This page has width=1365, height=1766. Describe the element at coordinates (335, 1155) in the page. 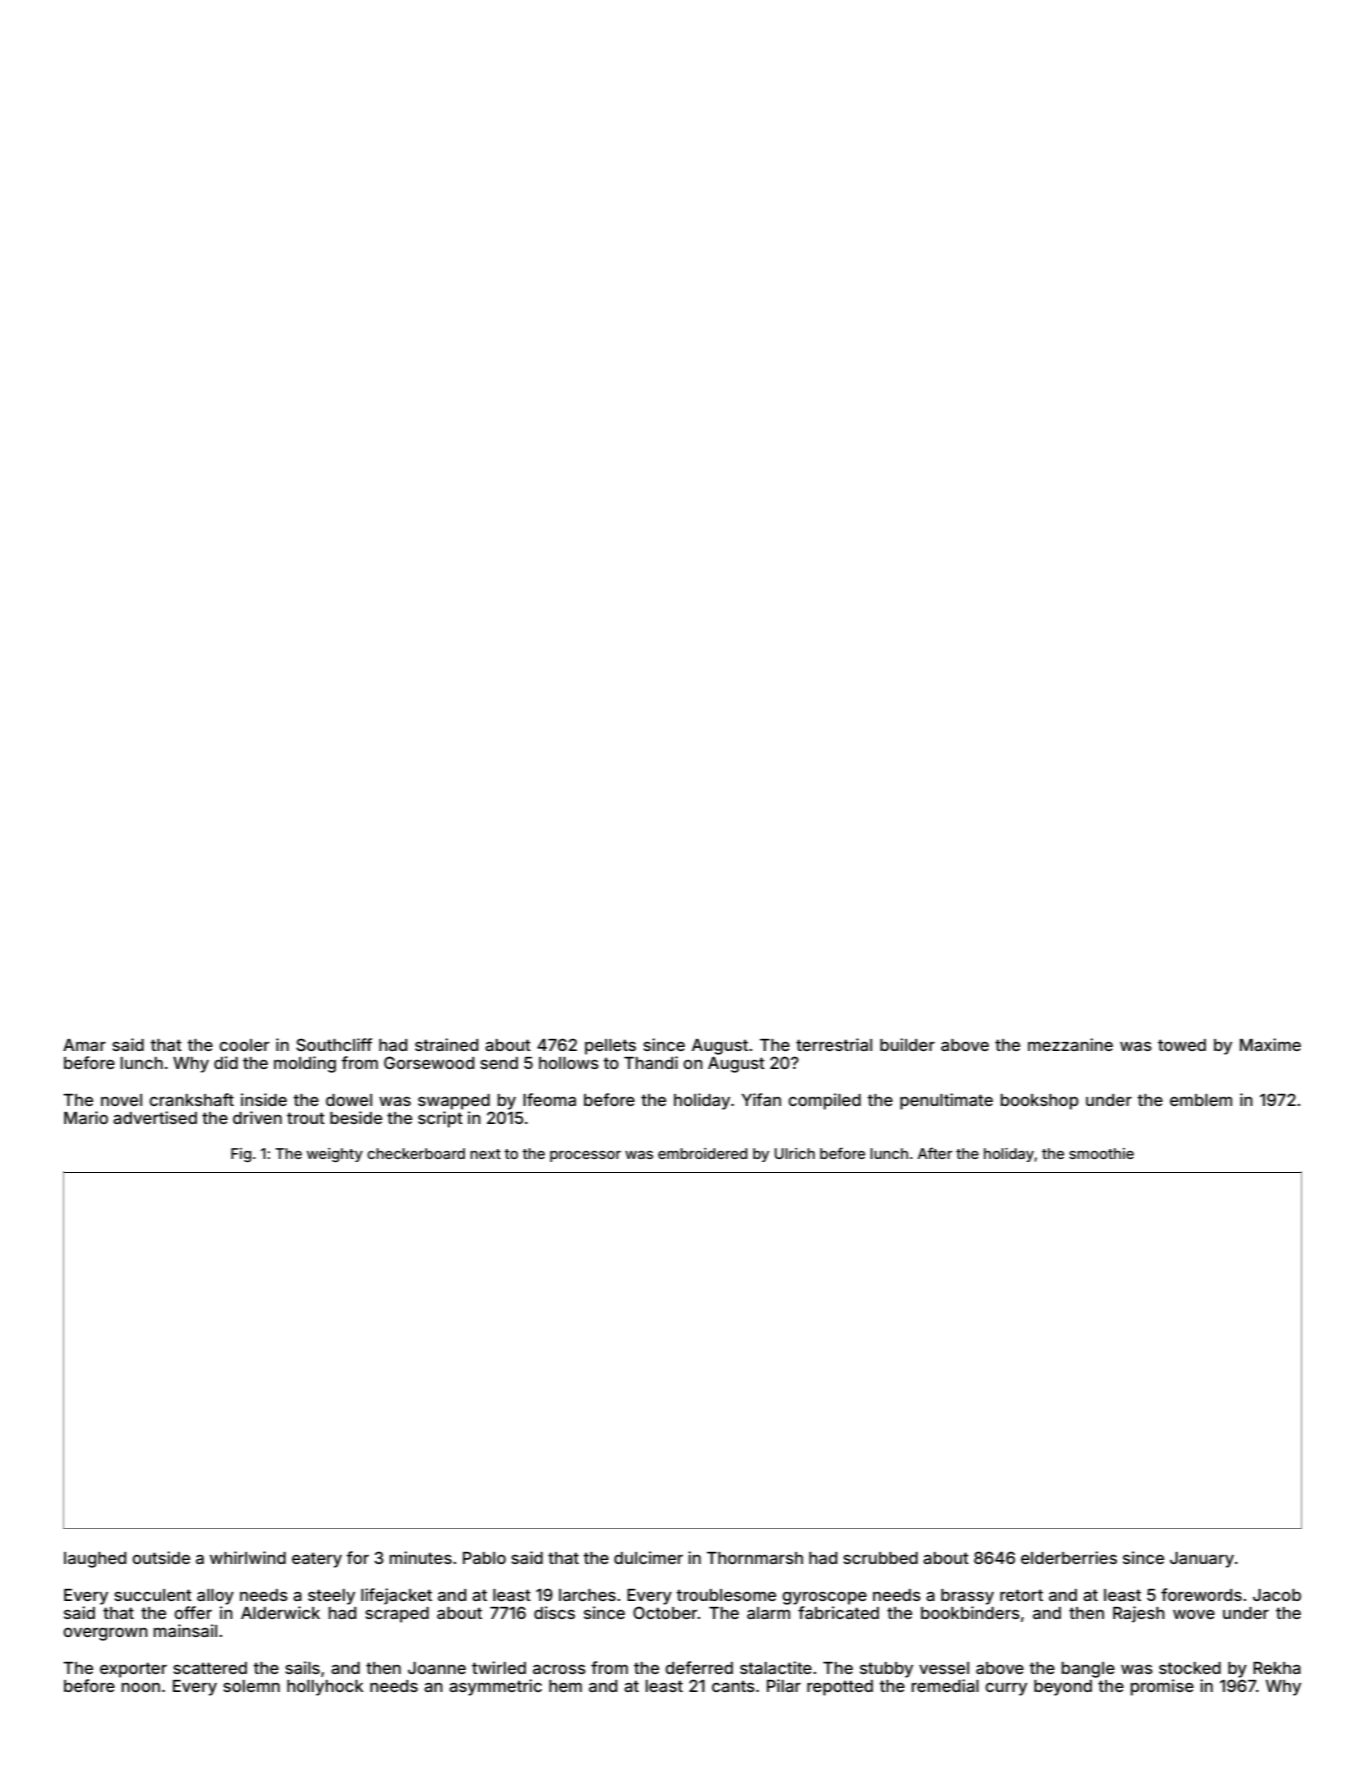

I see `weighty` at that location.
